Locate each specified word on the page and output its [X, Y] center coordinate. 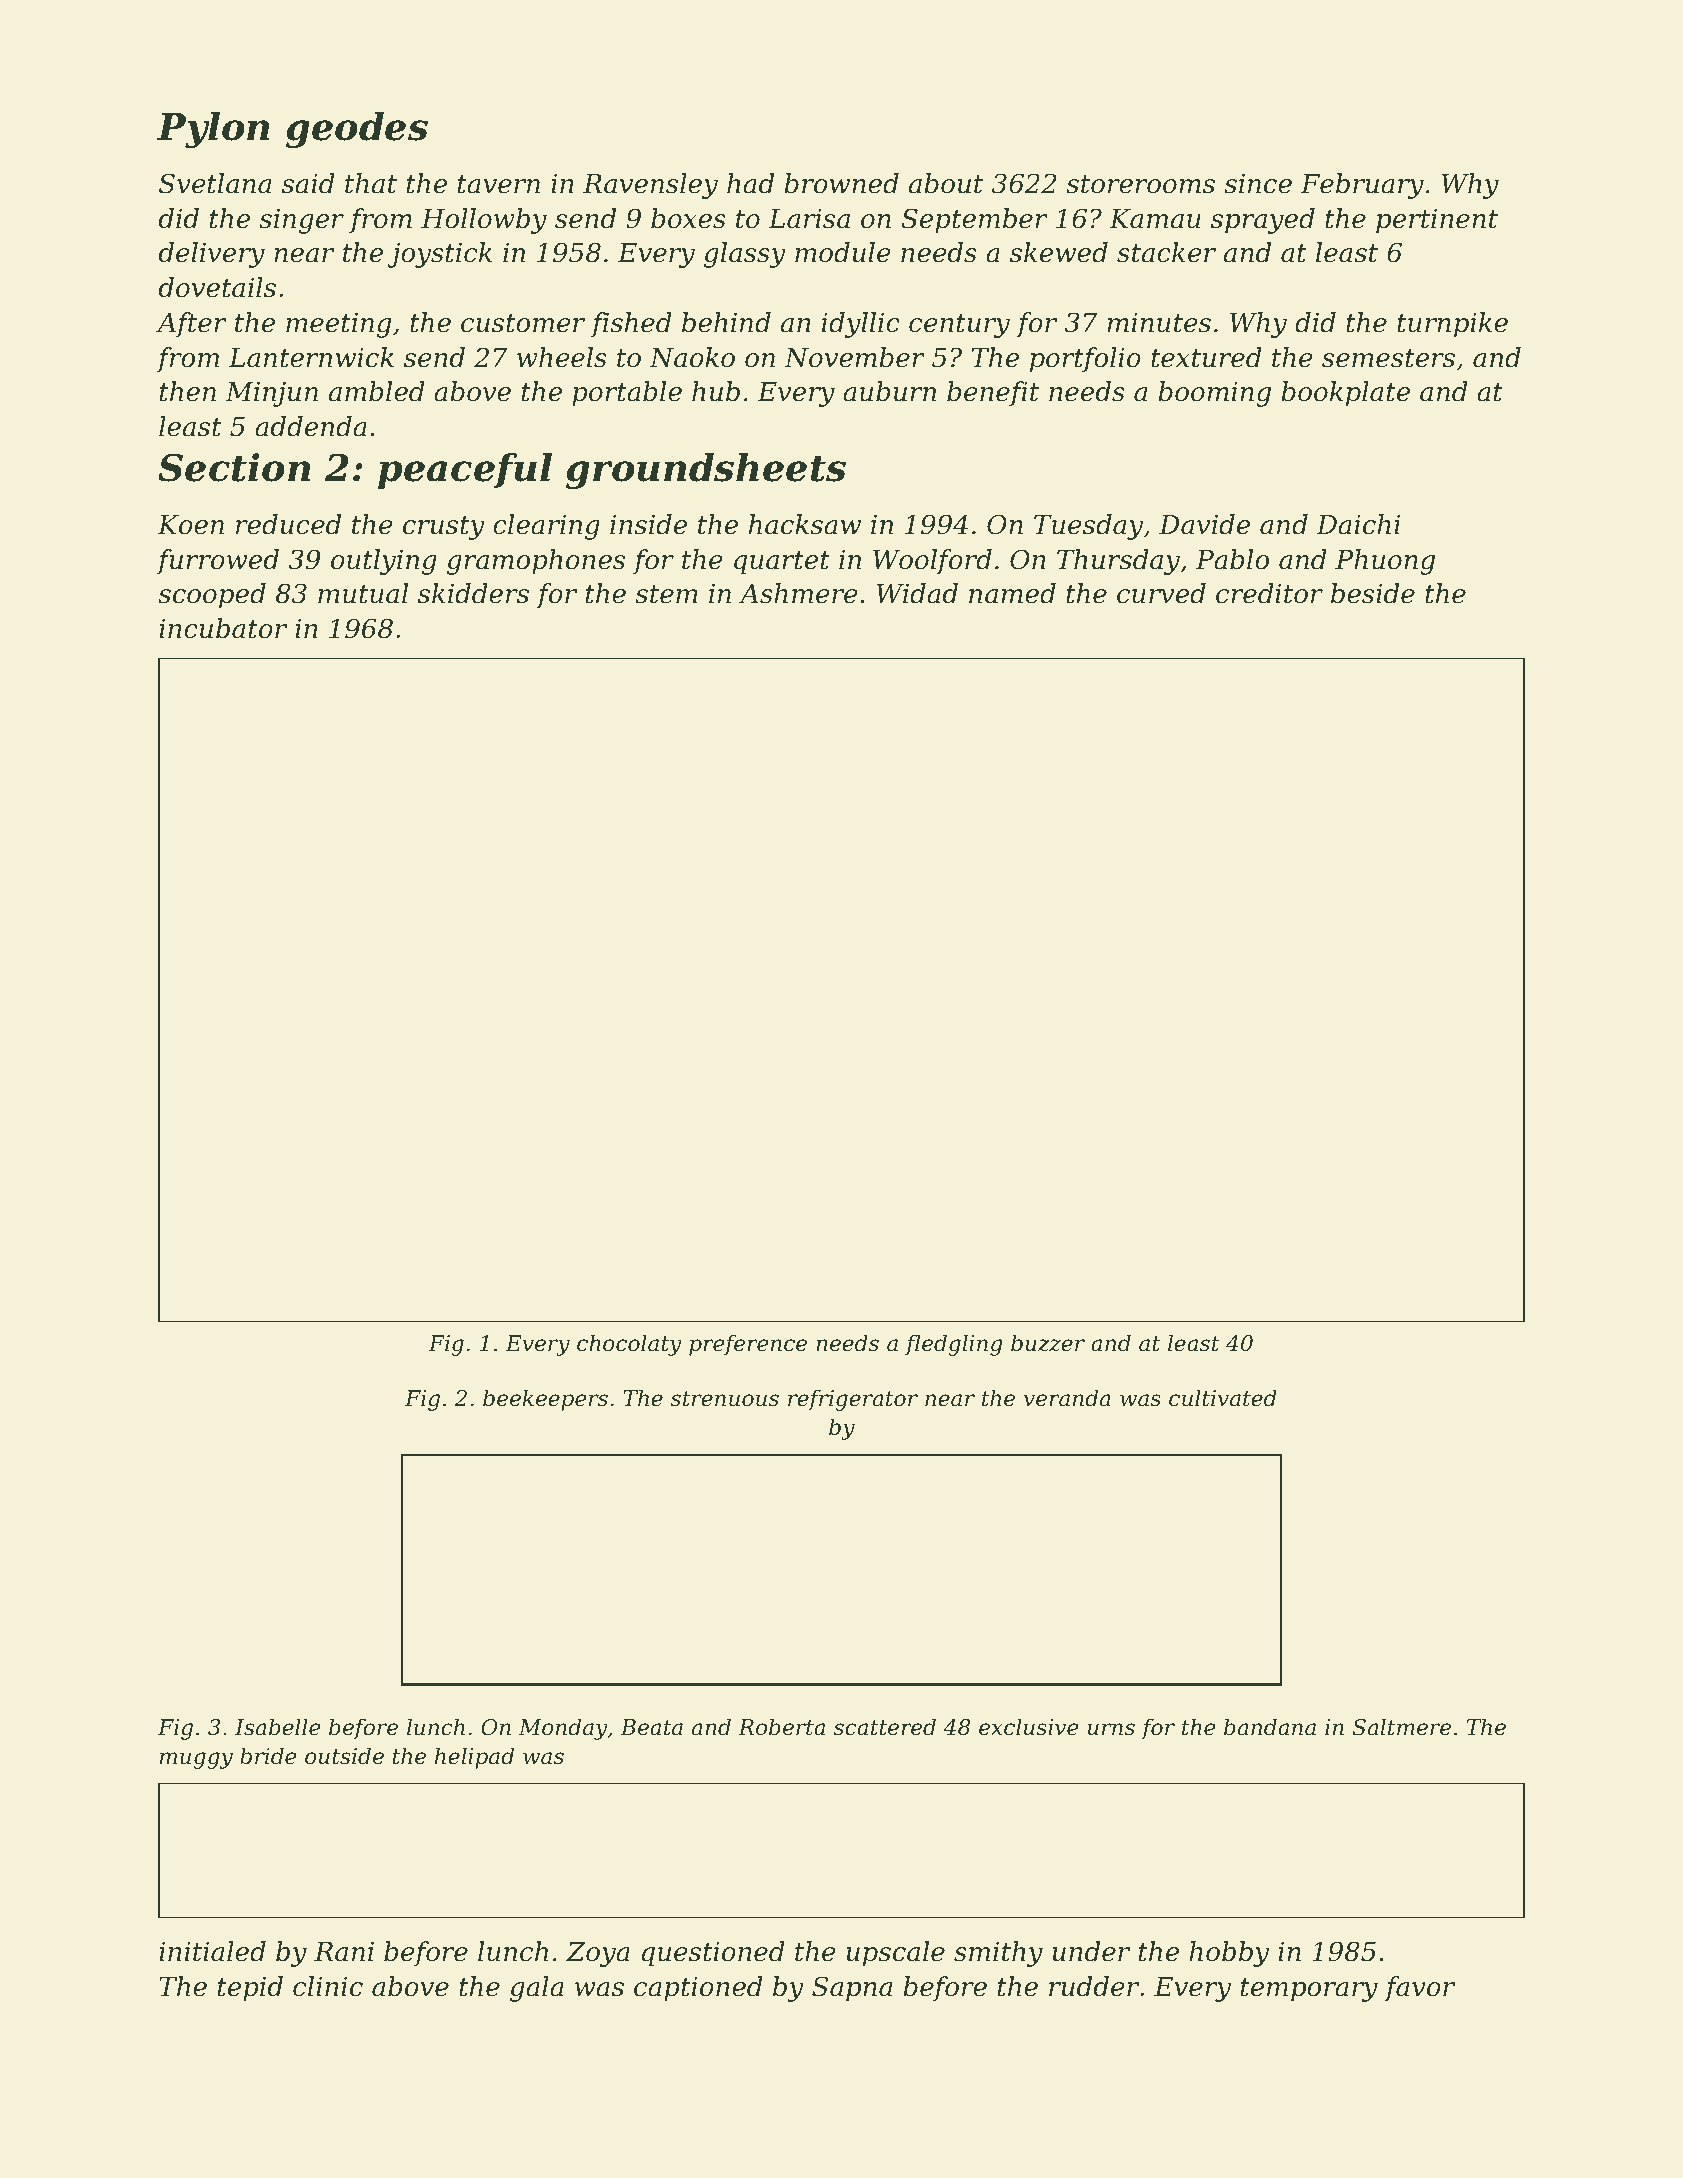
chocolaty [629, 1345]
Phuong [1385, 562]
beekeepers [545, 1400]
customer [523, 323]
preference [748, 1345]
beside [1373, 593]
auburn [889, 391]
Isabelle [278, 1727]
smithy [998, 1954]
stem [666, 594]
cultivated [1223, 1398]
